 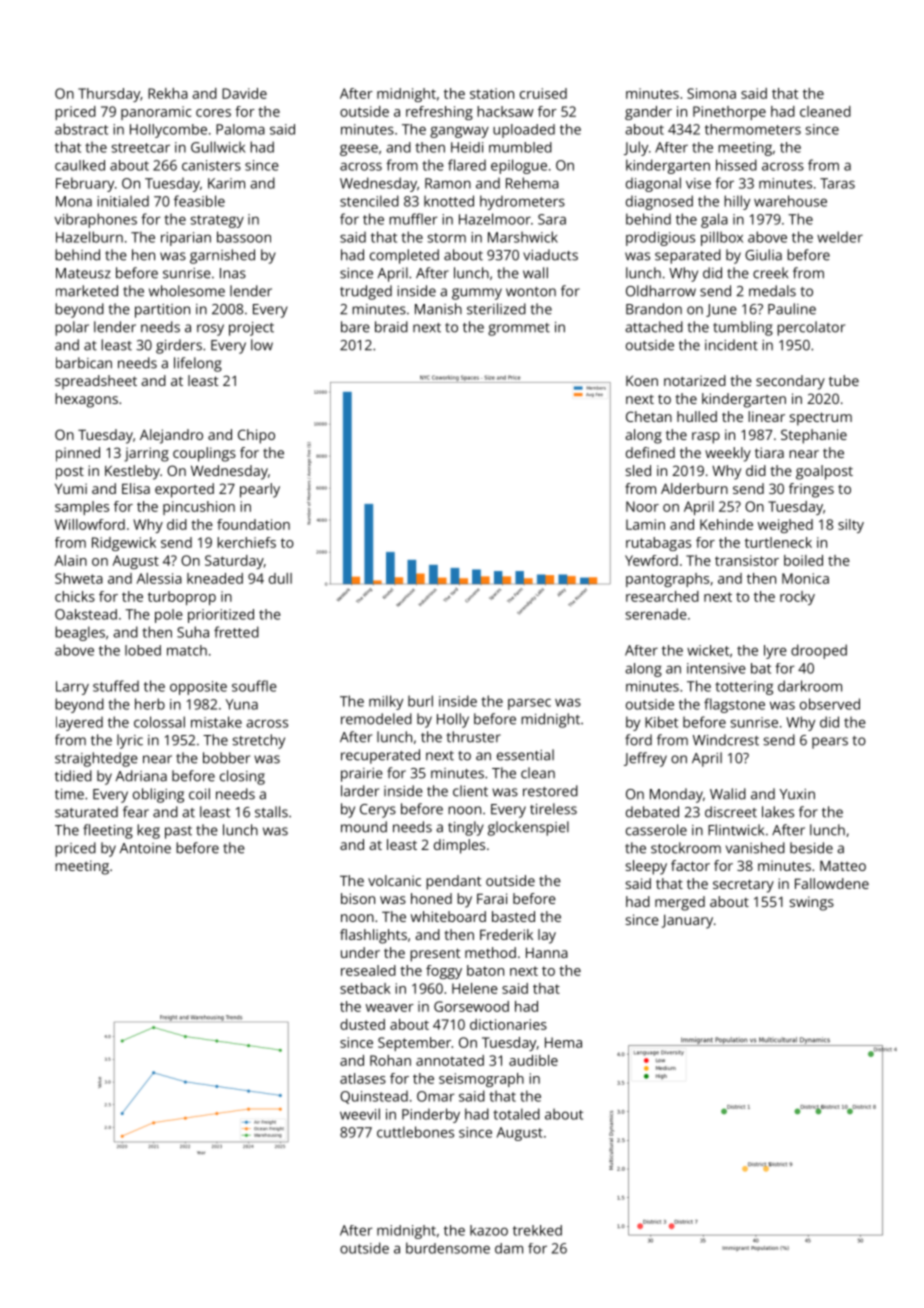 I want to click on Davide, so click(x=244, y=93).
